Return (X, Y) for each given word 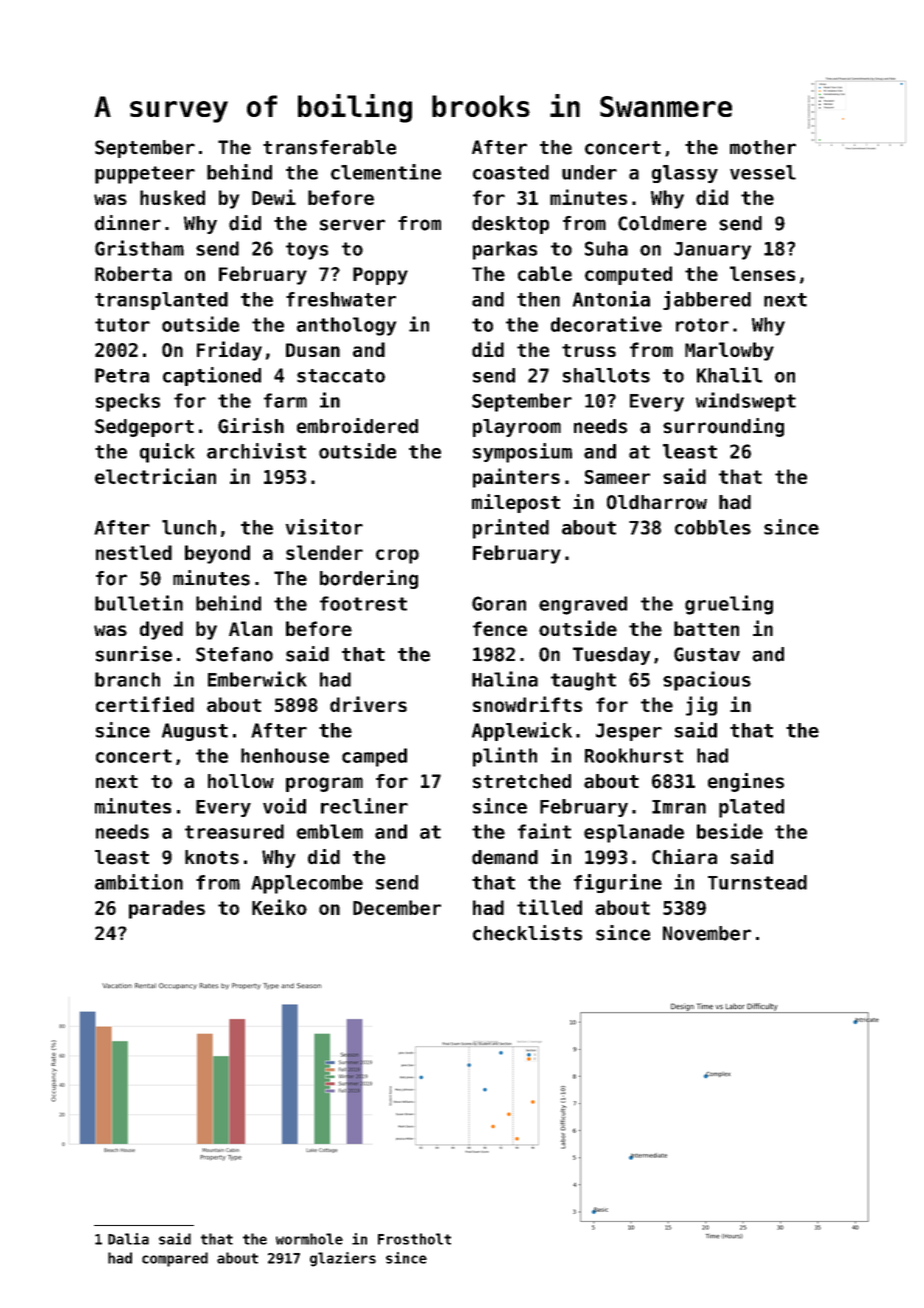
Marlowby (729, 351)
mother (763, 147)
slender (324, 552)
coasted (511, 172)
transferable (329, 147)
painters (516, 478)
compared (175, 1259)
